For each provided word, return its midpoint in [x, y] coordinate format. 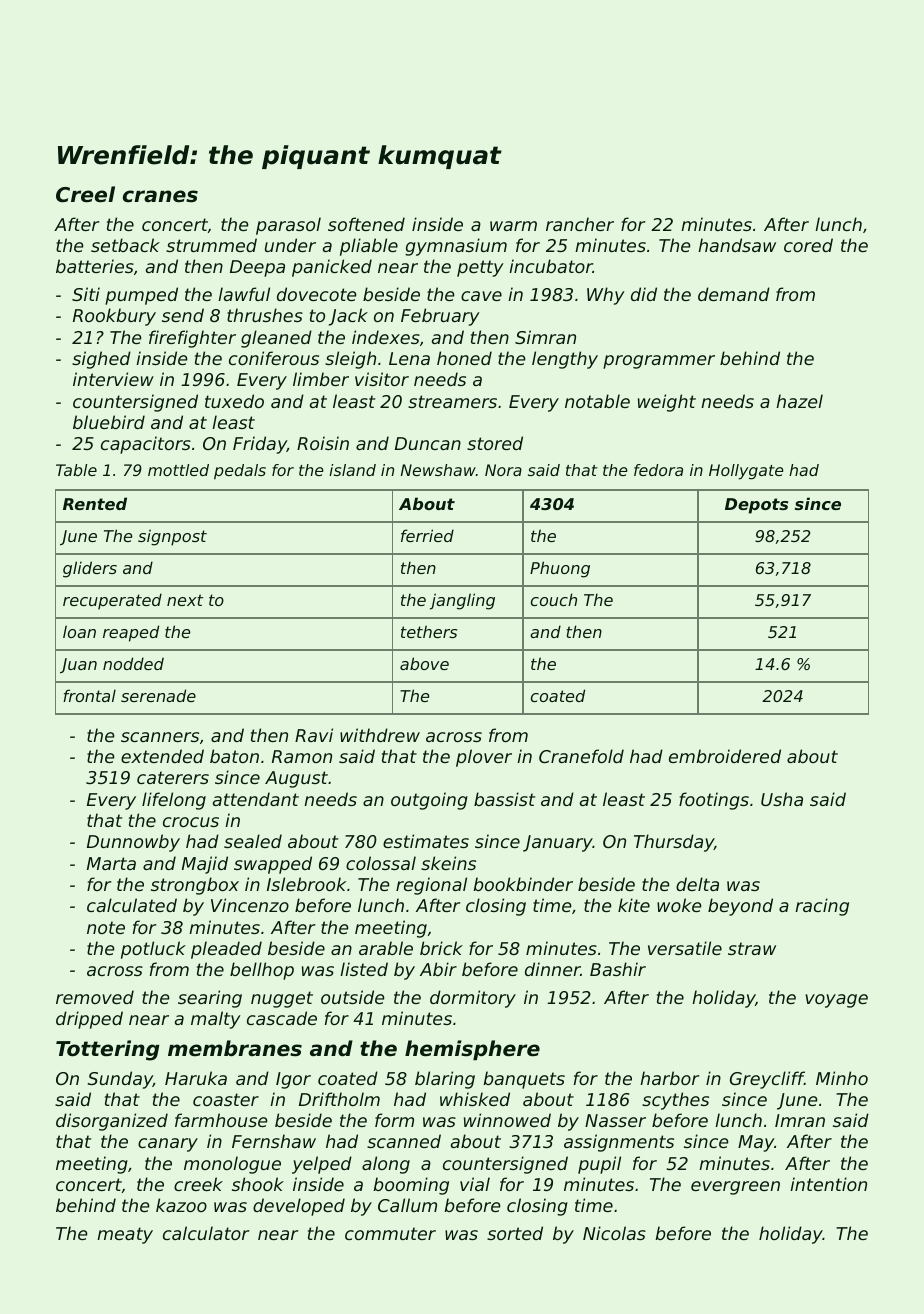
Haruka [196, 1078]
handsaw [737, 245]
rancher [580, 224]
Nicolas [614, 1233]
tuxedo [234, 401]
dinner [553, 969]
